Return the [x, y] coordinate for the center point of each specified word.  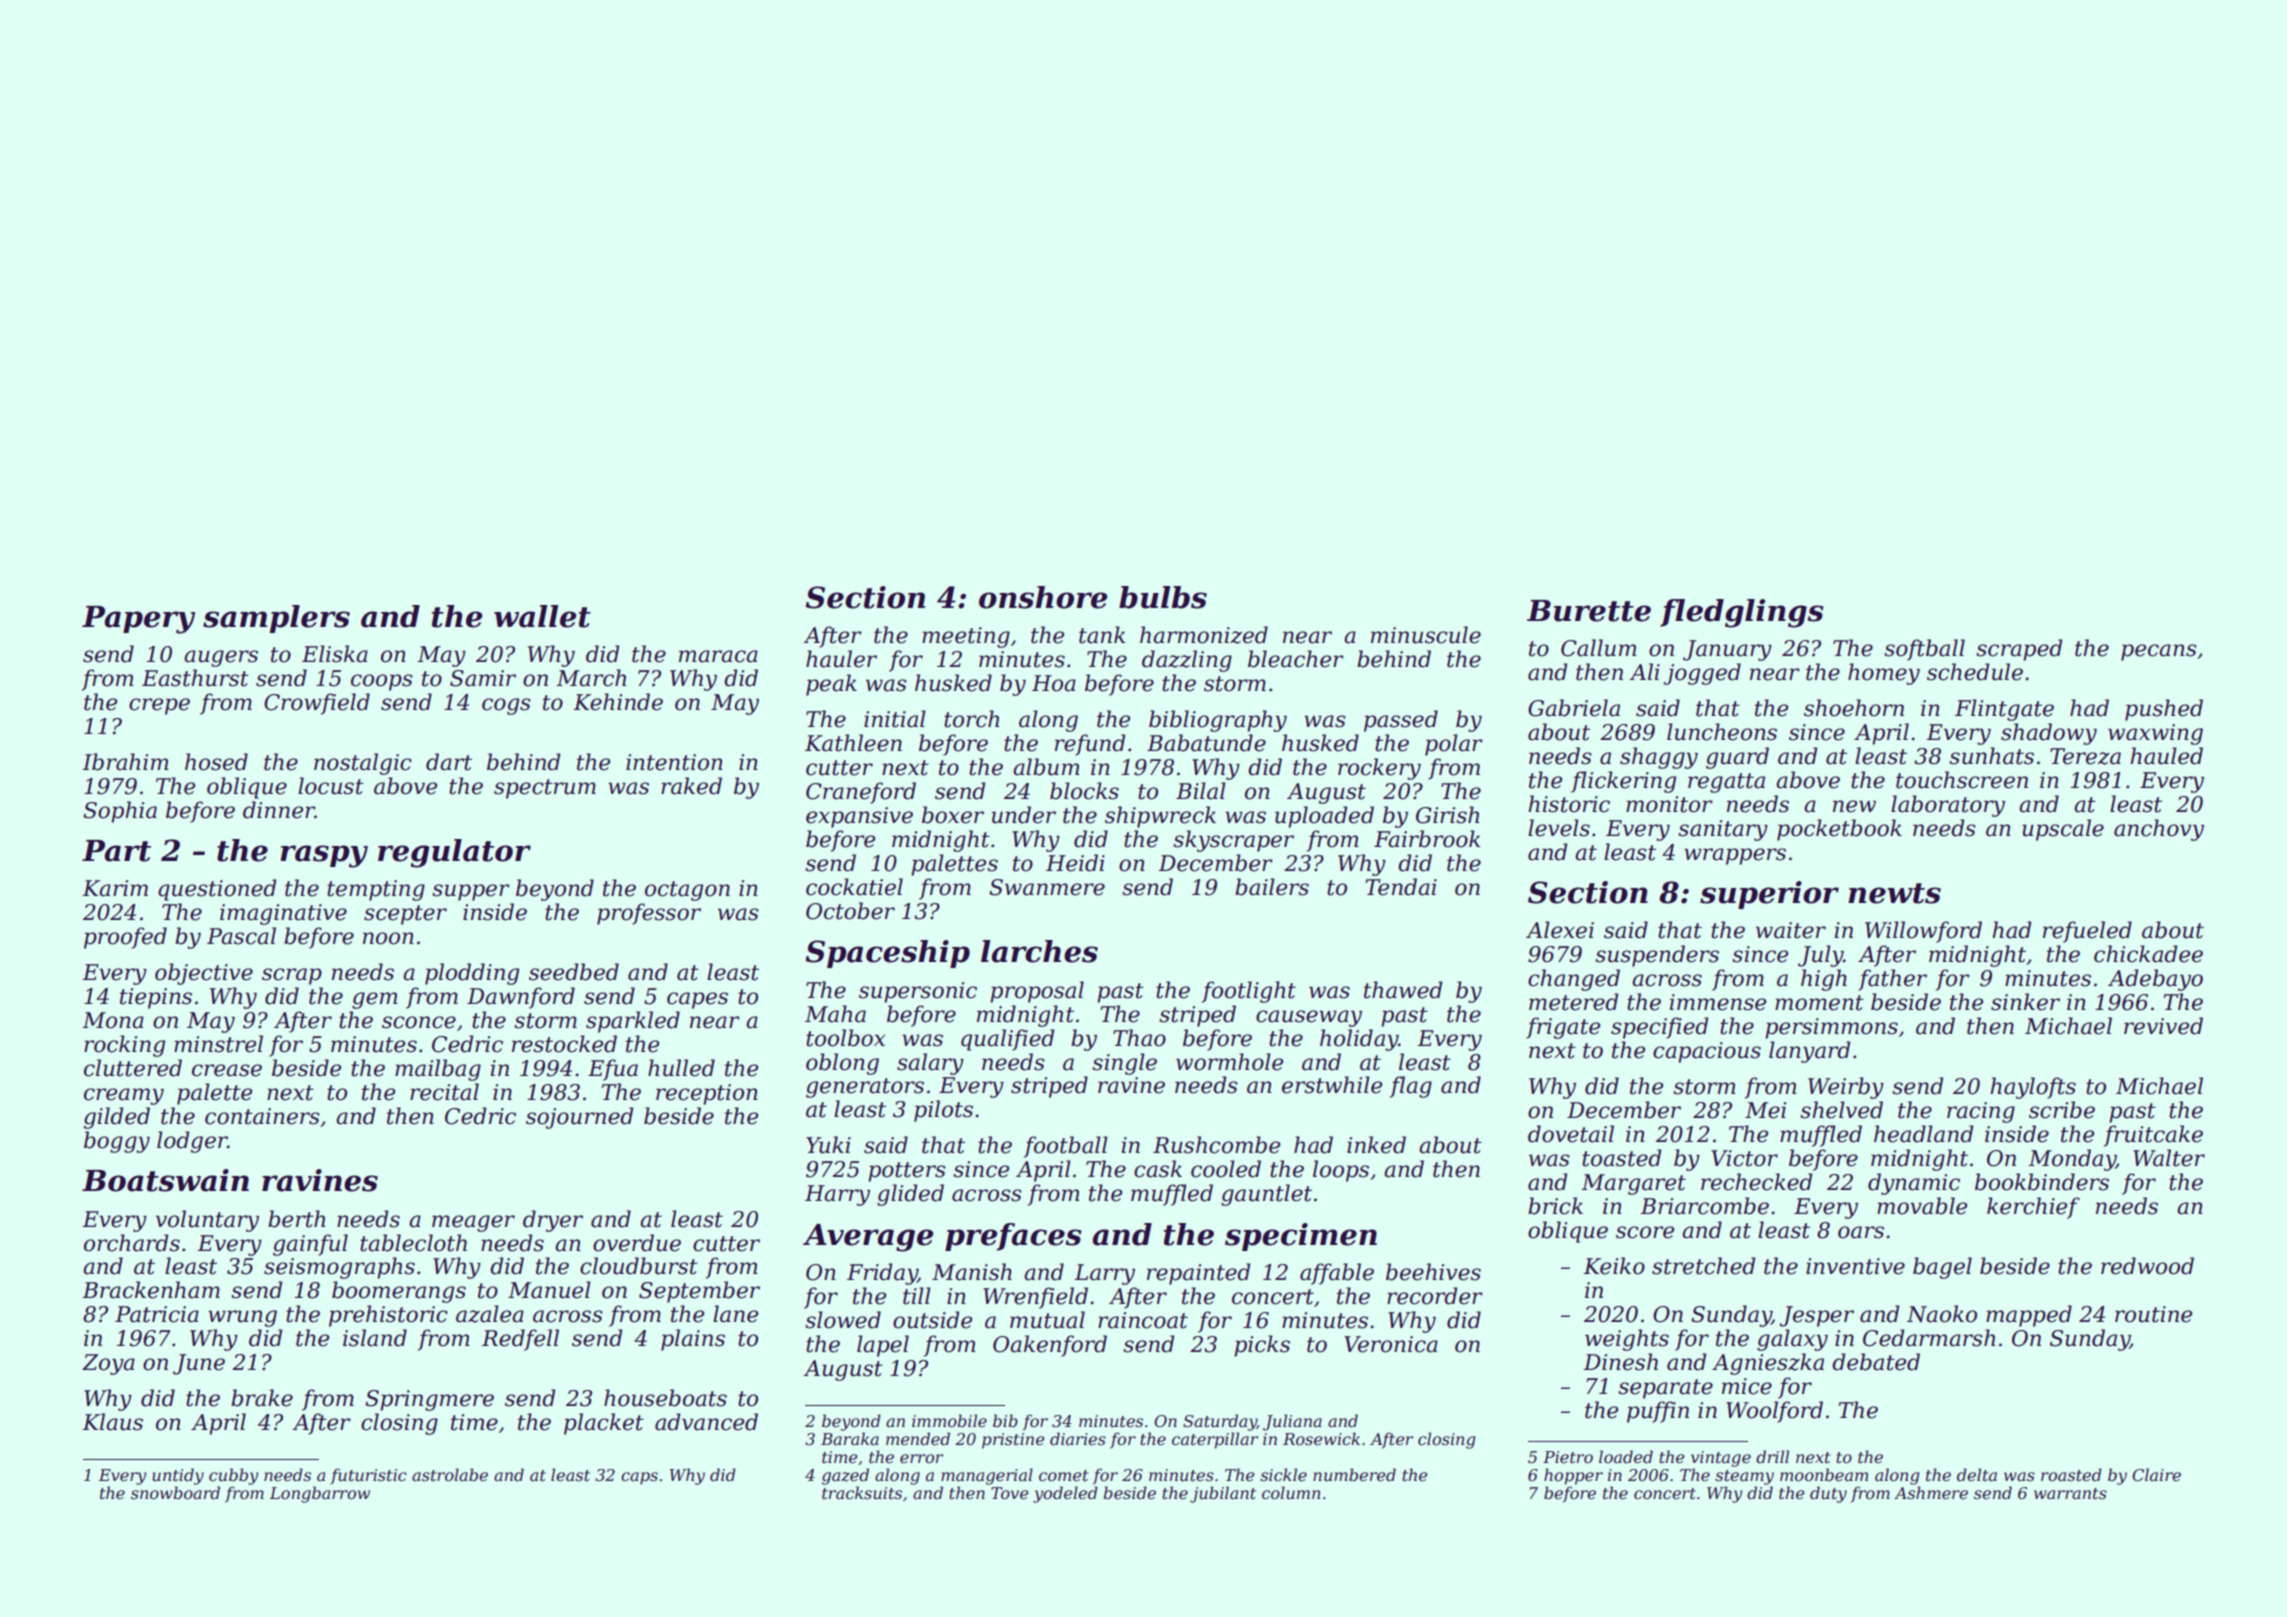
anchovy [2159, 830]
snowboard [175, 1492]
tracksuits [862, 1492]
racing [1981, 1112]
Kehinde [618, 702]
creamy [124, 1096]
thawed [1403, 990]
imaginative [283, 914]
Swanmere [1047, 887]
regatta [1726, 783]
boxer [953, 815]
